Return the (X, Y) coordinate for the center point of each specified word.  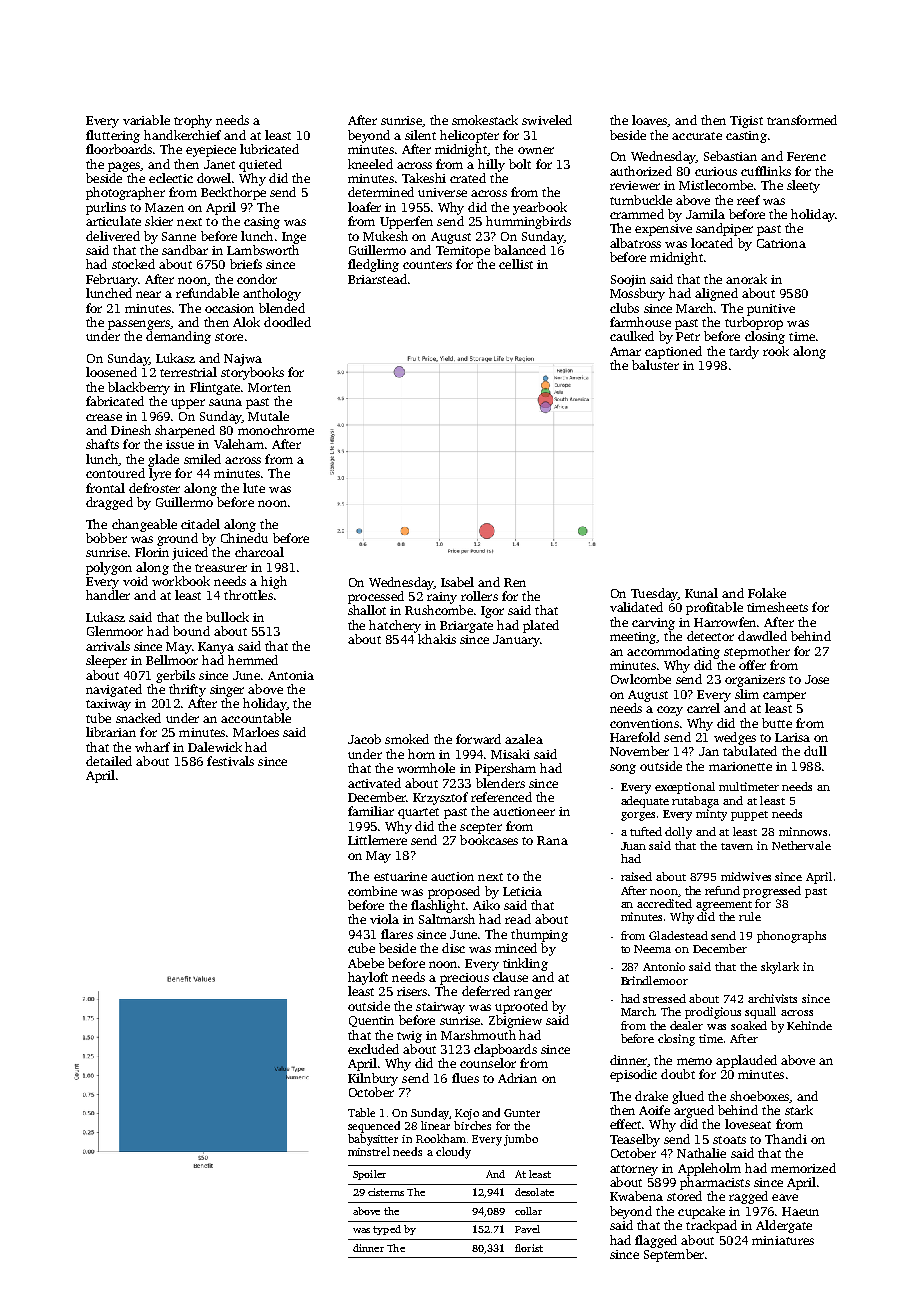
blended (282, 308)
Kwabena (636, 1196)
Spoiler (369, 1175)
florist (529, 1248)
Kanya (216, 648)
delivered (113, 236)
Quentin (371, 1021)
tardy (744, 352)
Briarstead (377, 279)
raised (636, 876)
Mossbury (637, 294)
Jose (817, 679)
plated (541, 626)
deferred (486, 991)
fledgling (373, 265)
